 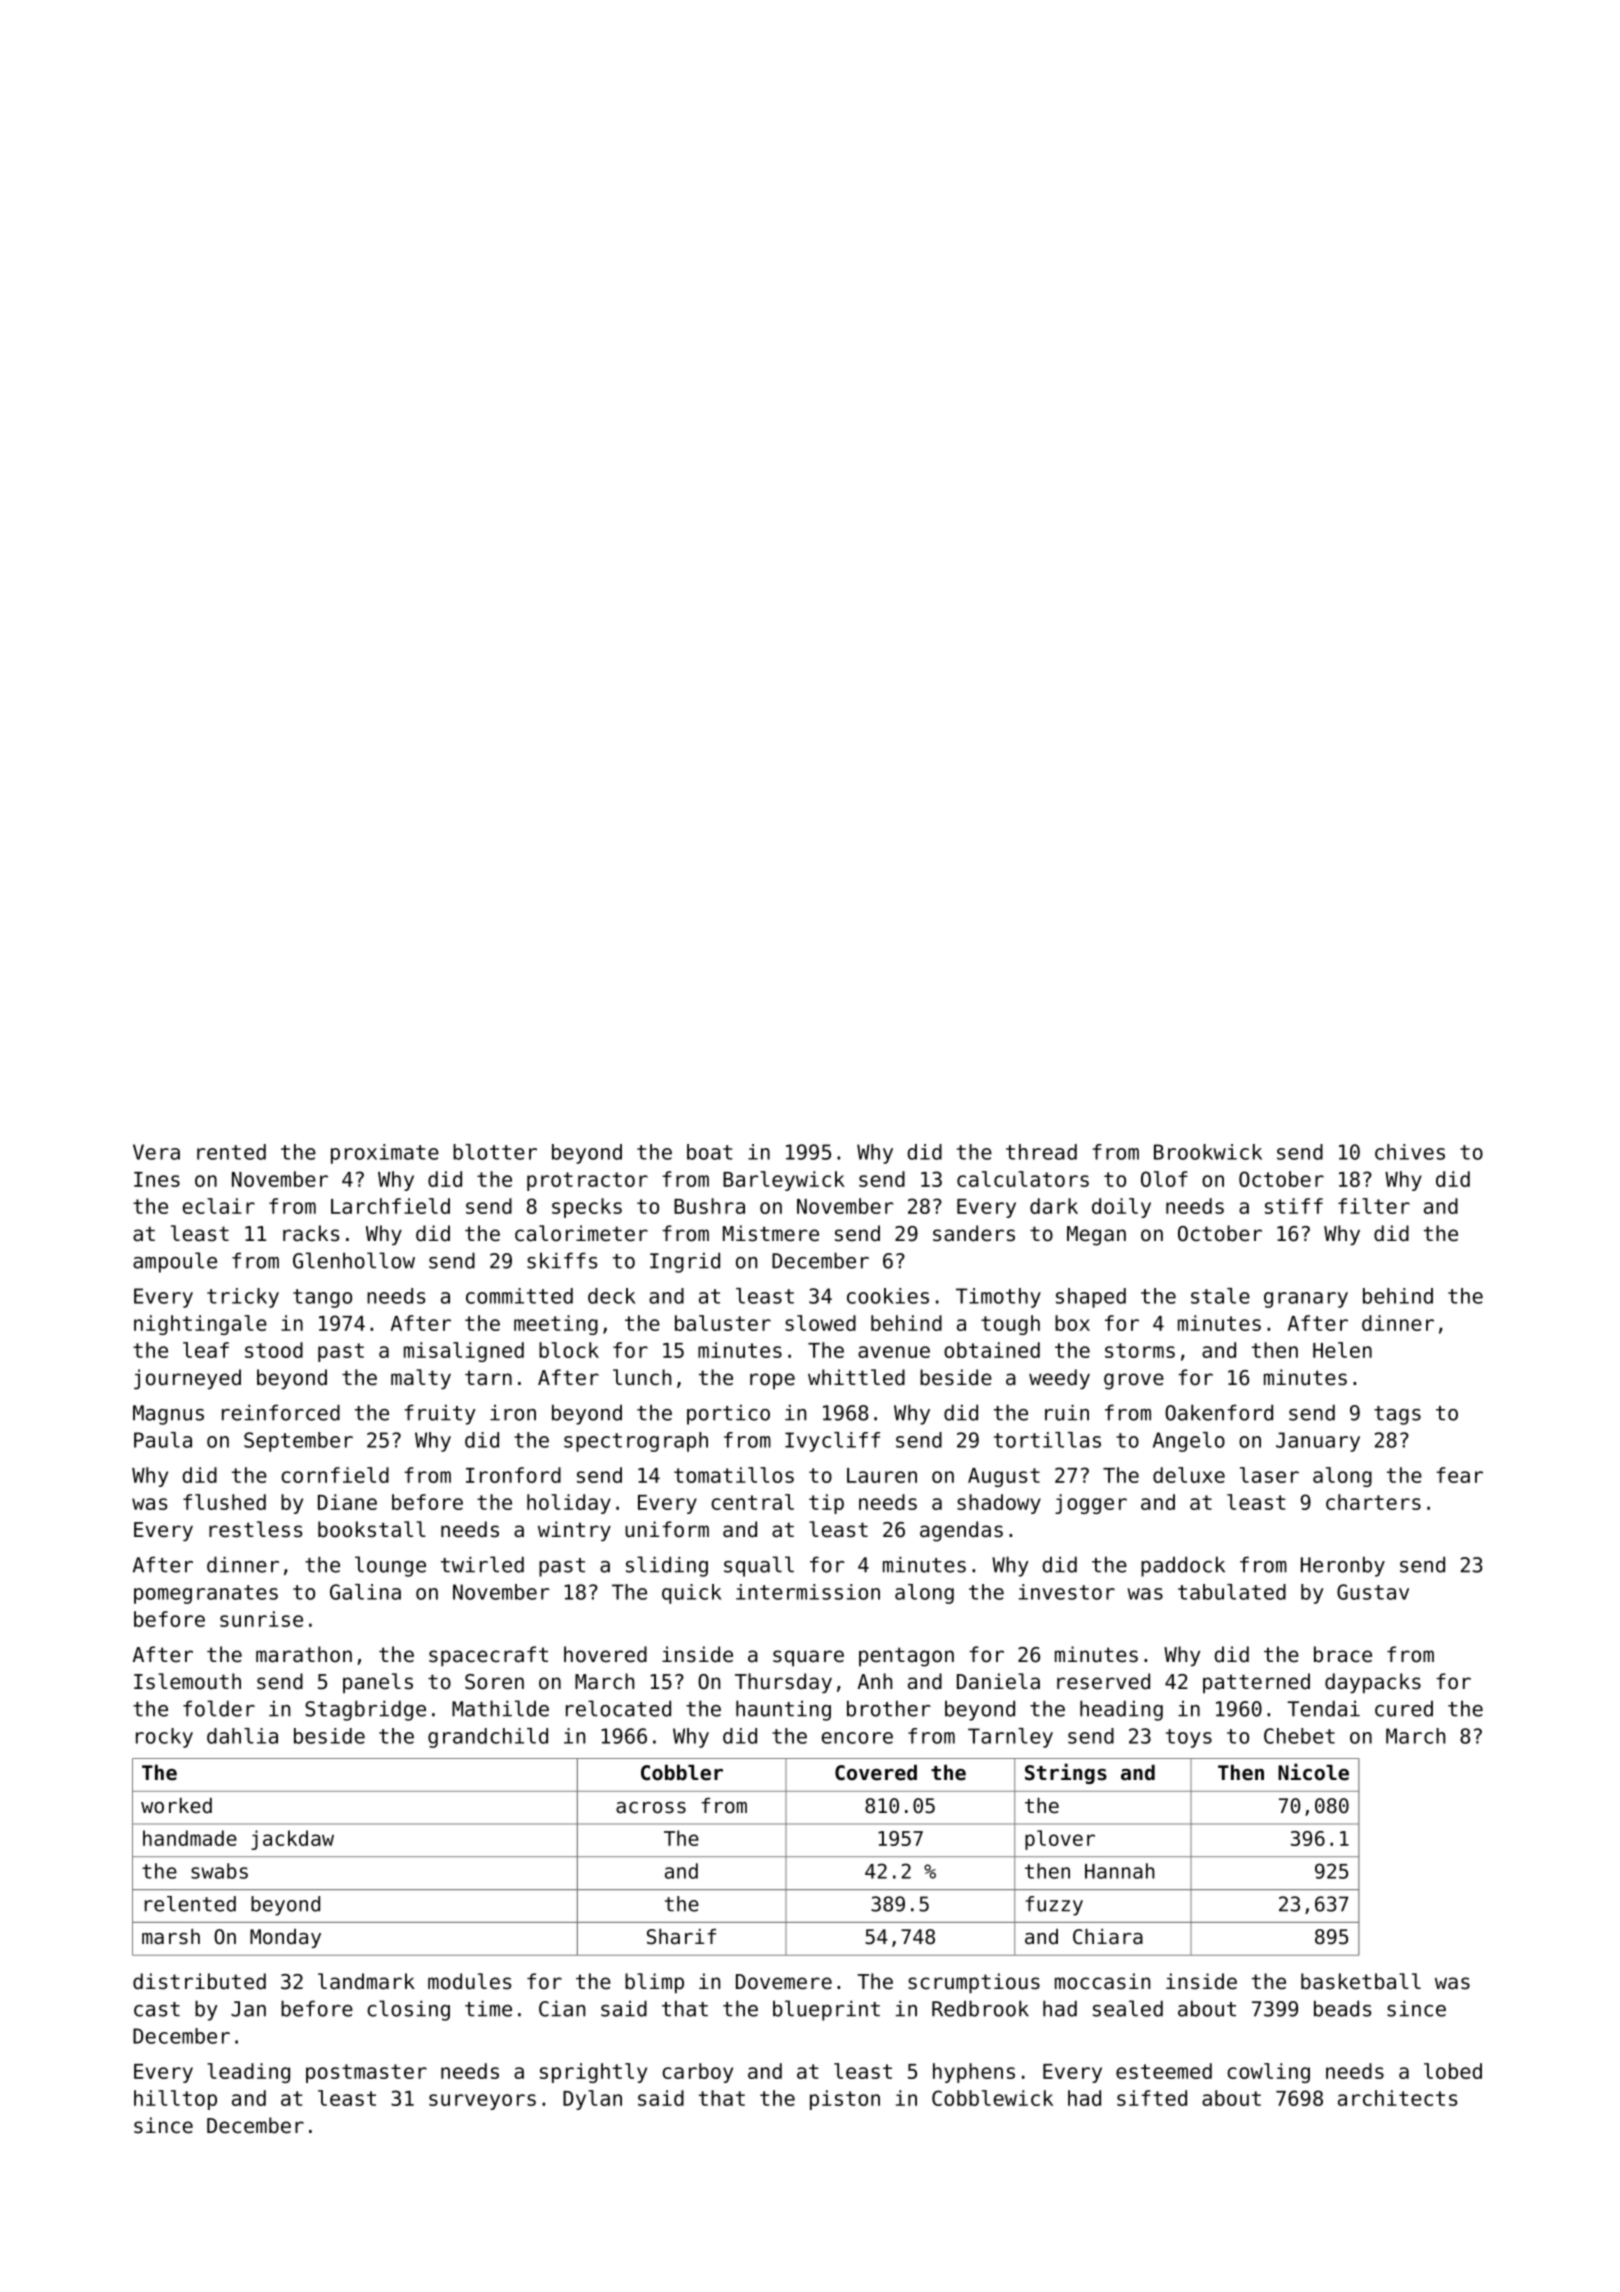 I want to click on fruity, so click(x=440, y=1414).
